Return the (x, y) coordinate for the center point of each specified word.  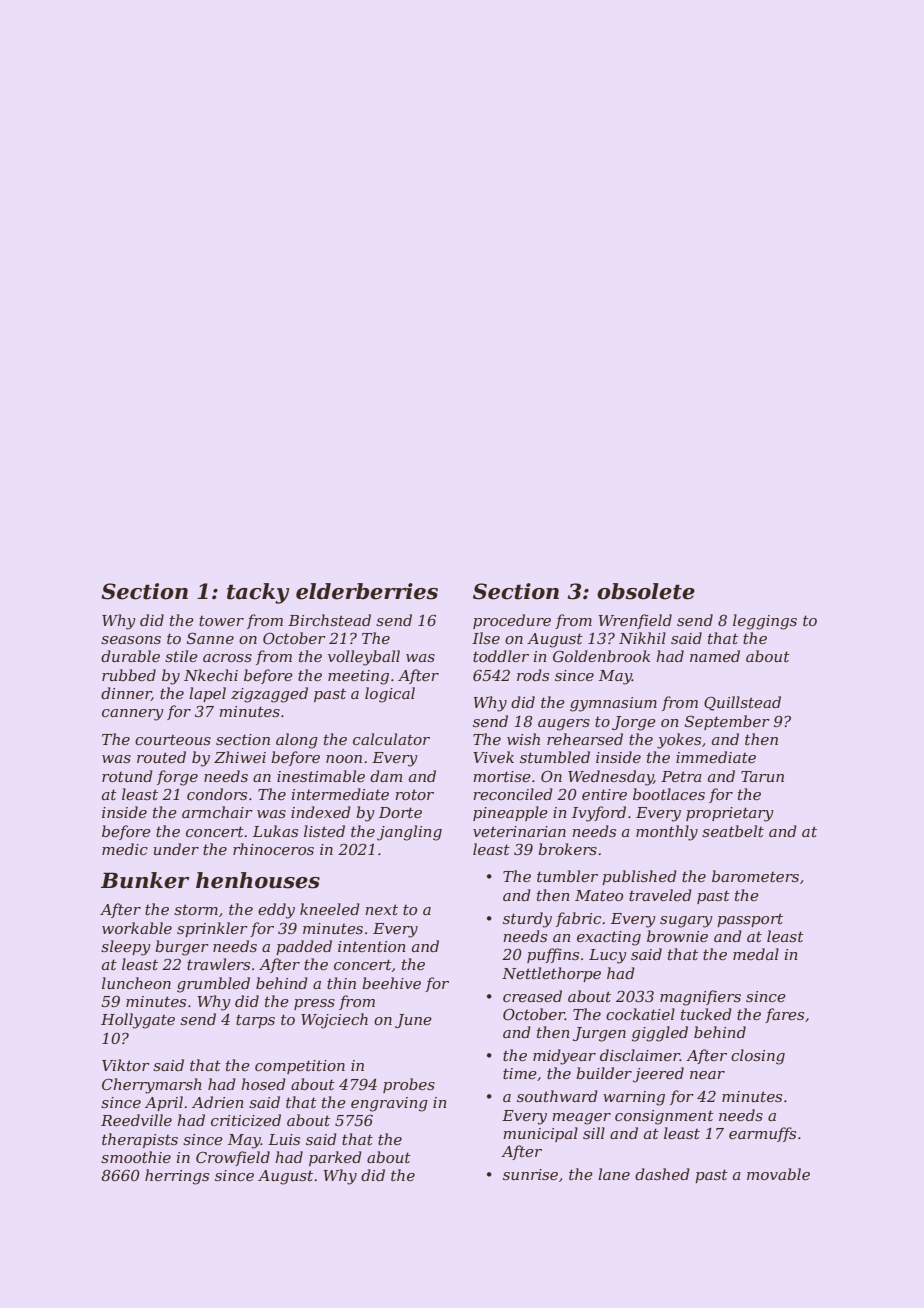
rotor (414, 794)
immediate (716, 757)
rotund (127, 776)
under (176, 849)
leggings (765, 622)
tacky (258, 593)
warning (634, 1098)
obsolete (646, 591)
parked (335, 1158)
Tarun (762, 776)
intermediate (340, 794)
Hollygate (138, 1021)
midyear (564, 1057)
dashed (662, 1174)
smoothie (136, 1157)
